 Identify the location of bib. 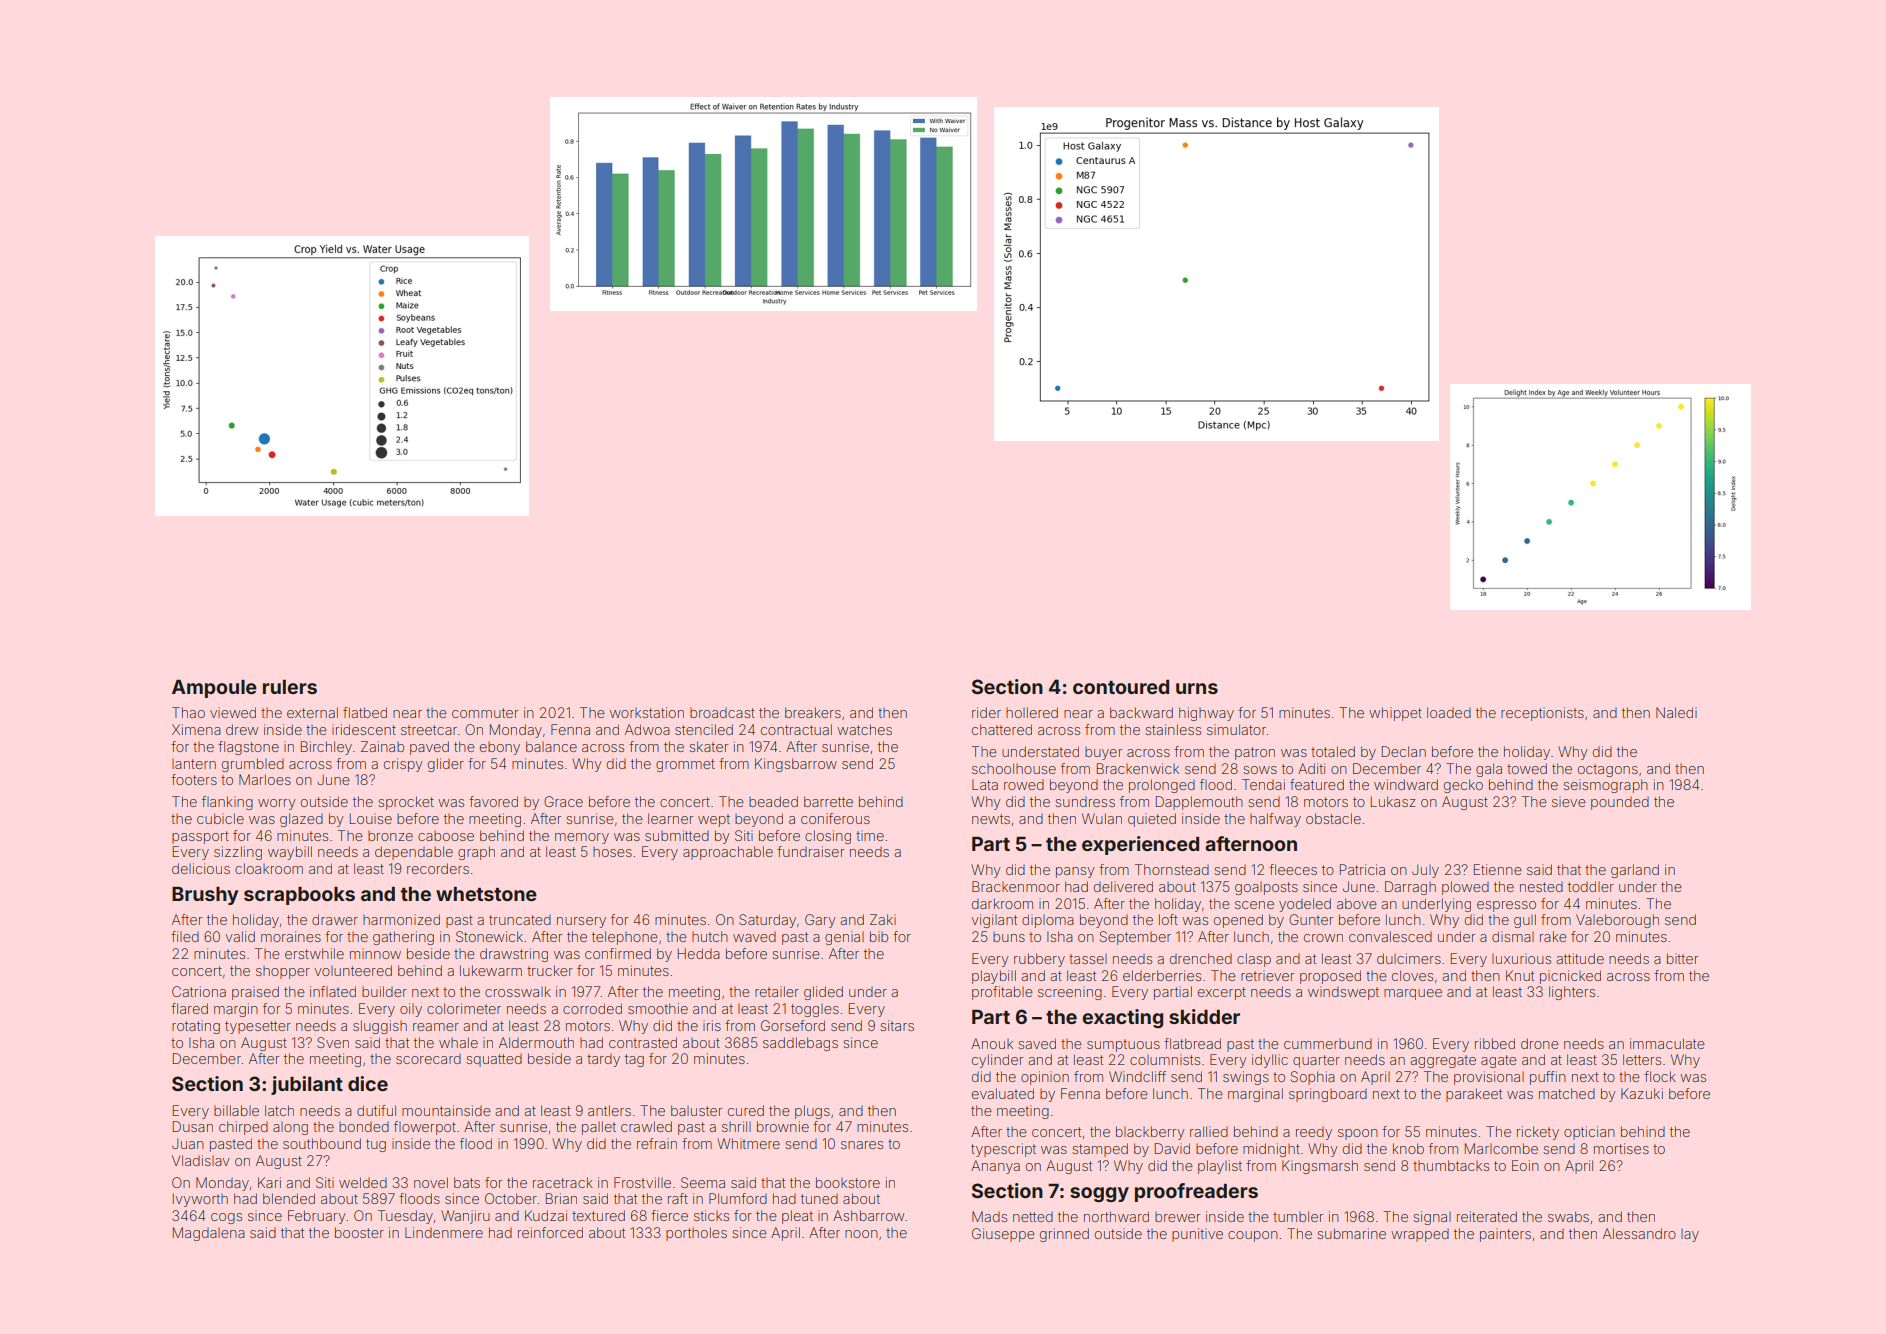
(879, 936).
